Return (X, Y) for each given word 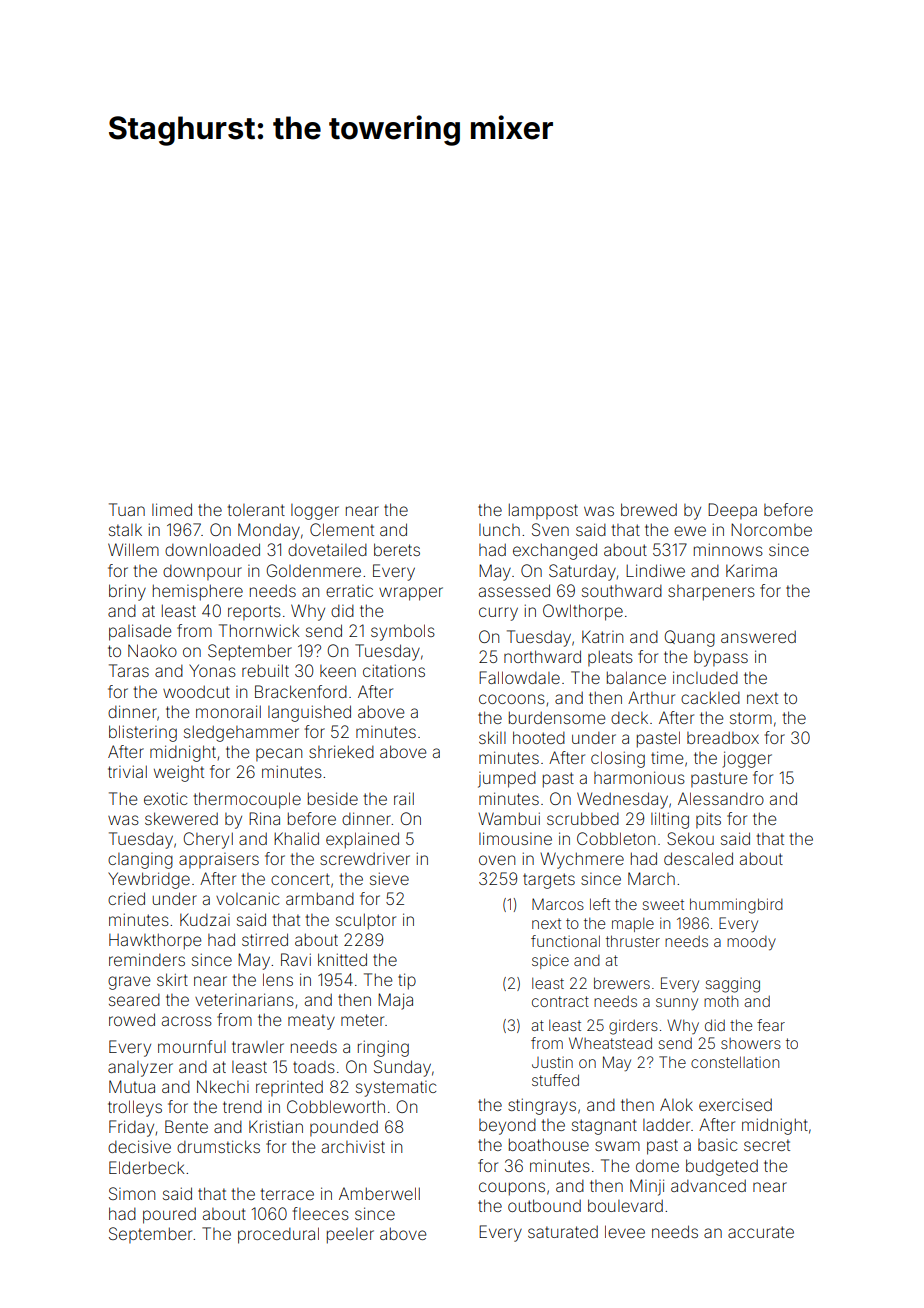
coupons (512, 1189)
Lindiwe (655, 570)
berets (397, 549)
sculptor (366, 921)
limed (172, 509)
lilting (670, 820)
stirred (265, 939)
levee (625, 1231)
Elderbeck (147, 1167)
